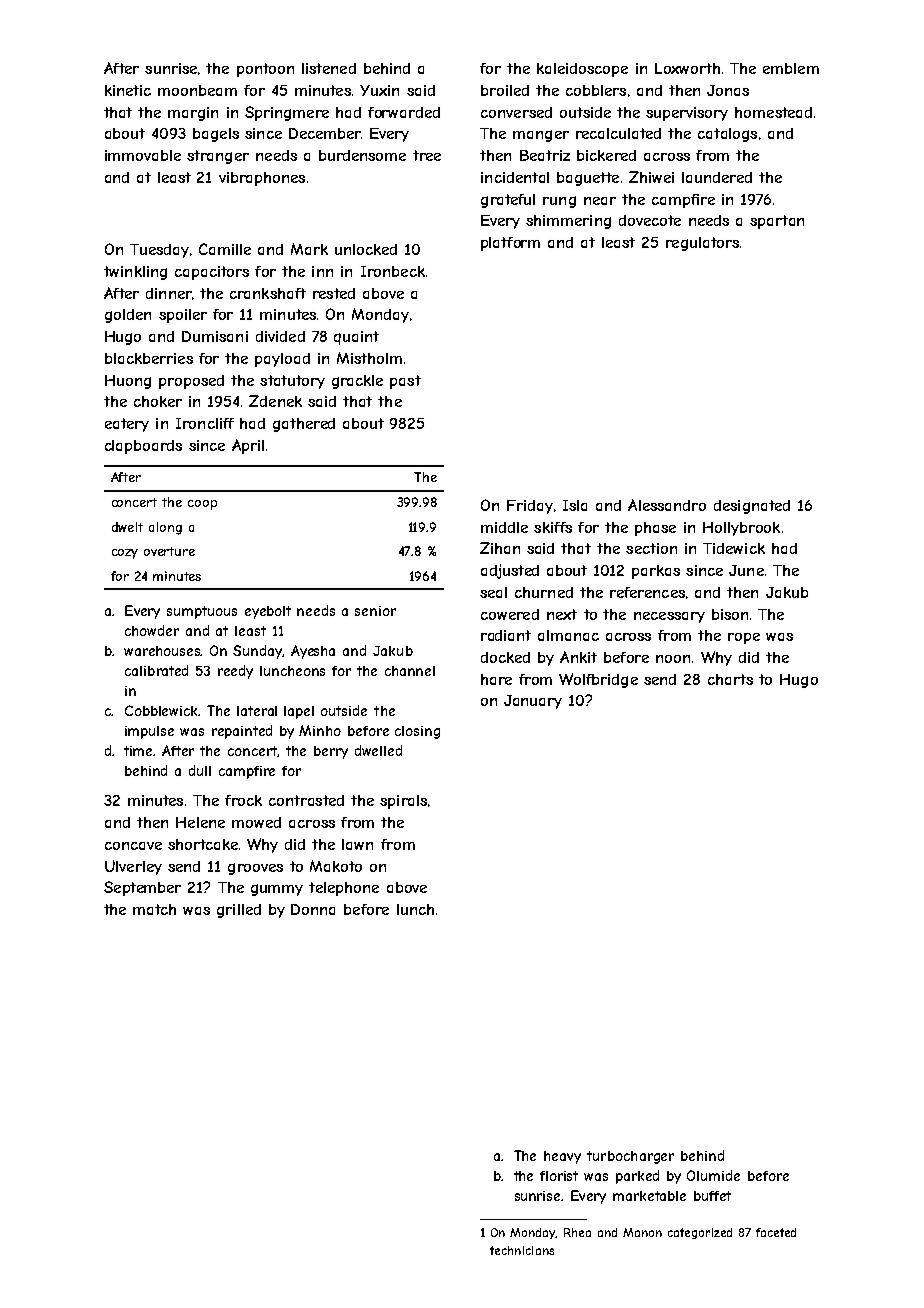  What do you see at coordinates (268, 612) in the screenshot?
I see `eyebolt` at bounding box center [268, 612].
